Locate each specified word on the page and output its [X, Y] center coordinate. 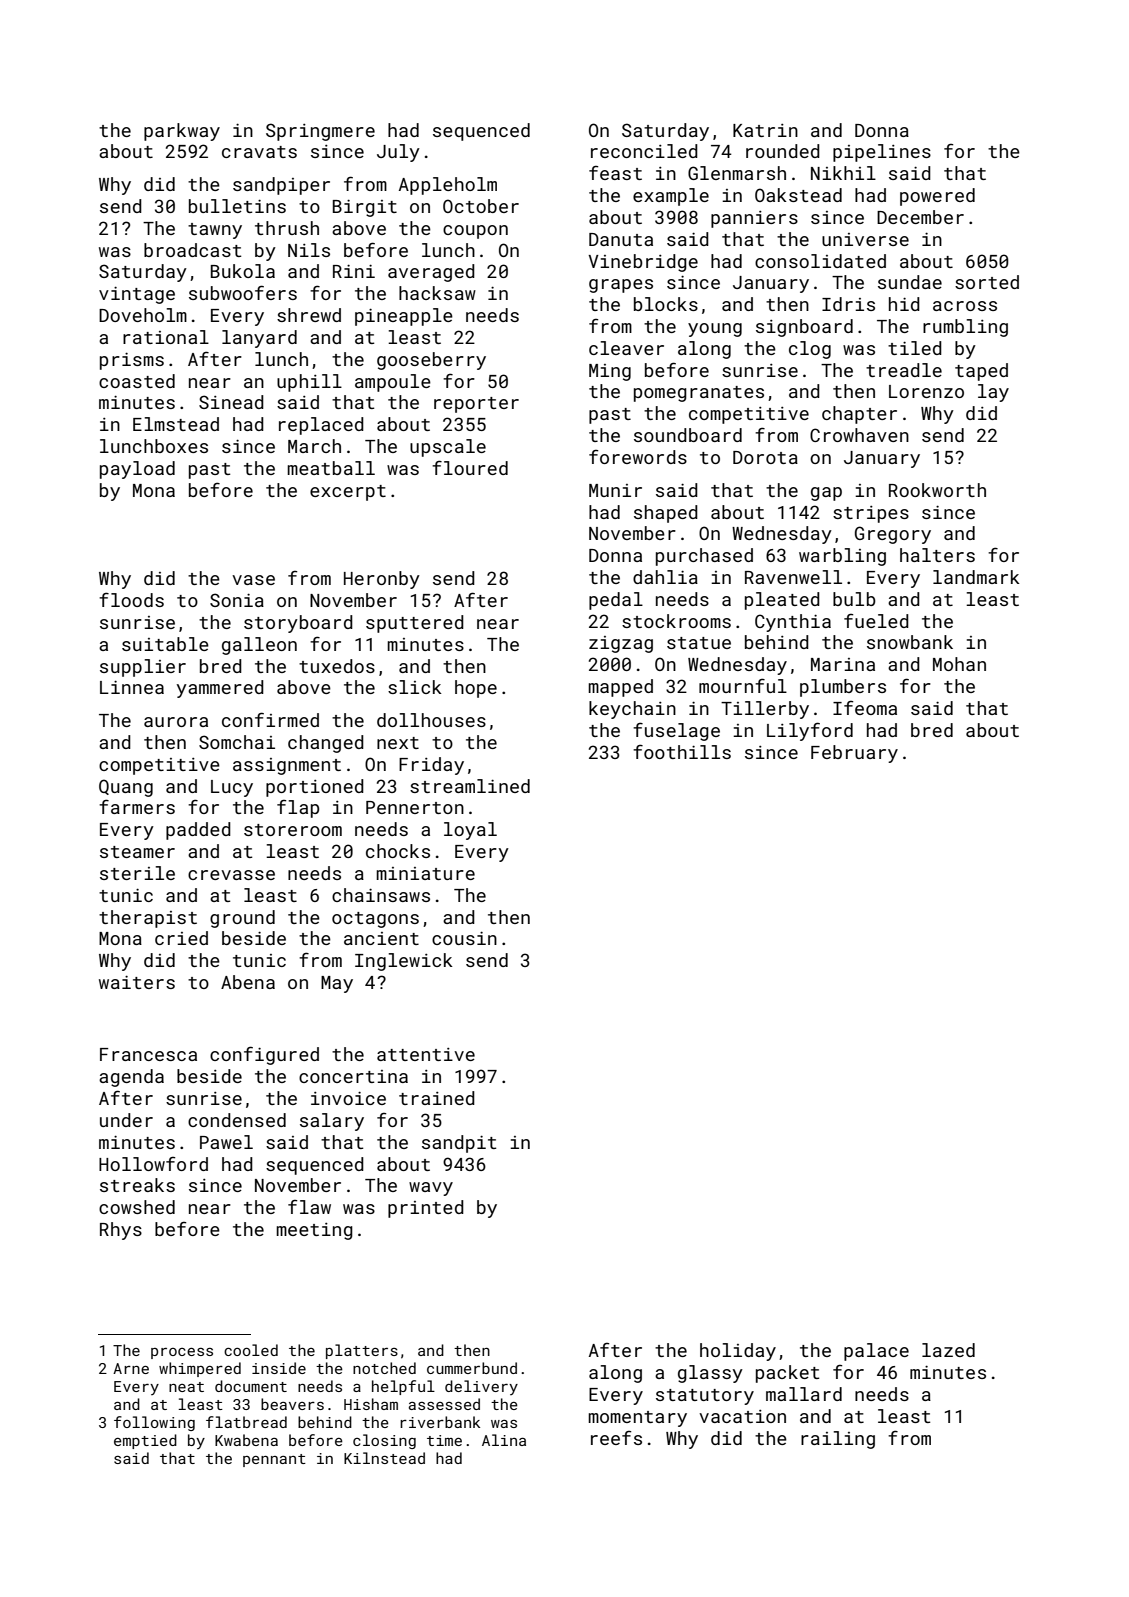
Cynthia [793, 623]
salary [332, 1122]
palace [876, 1352]
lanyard [259, 339]
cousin [464, 938]
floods [131, 599]
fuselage [676, 731]
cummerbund [472, 1368]
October [481, 206]
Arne [131, 1368]
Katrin [765, 130]
